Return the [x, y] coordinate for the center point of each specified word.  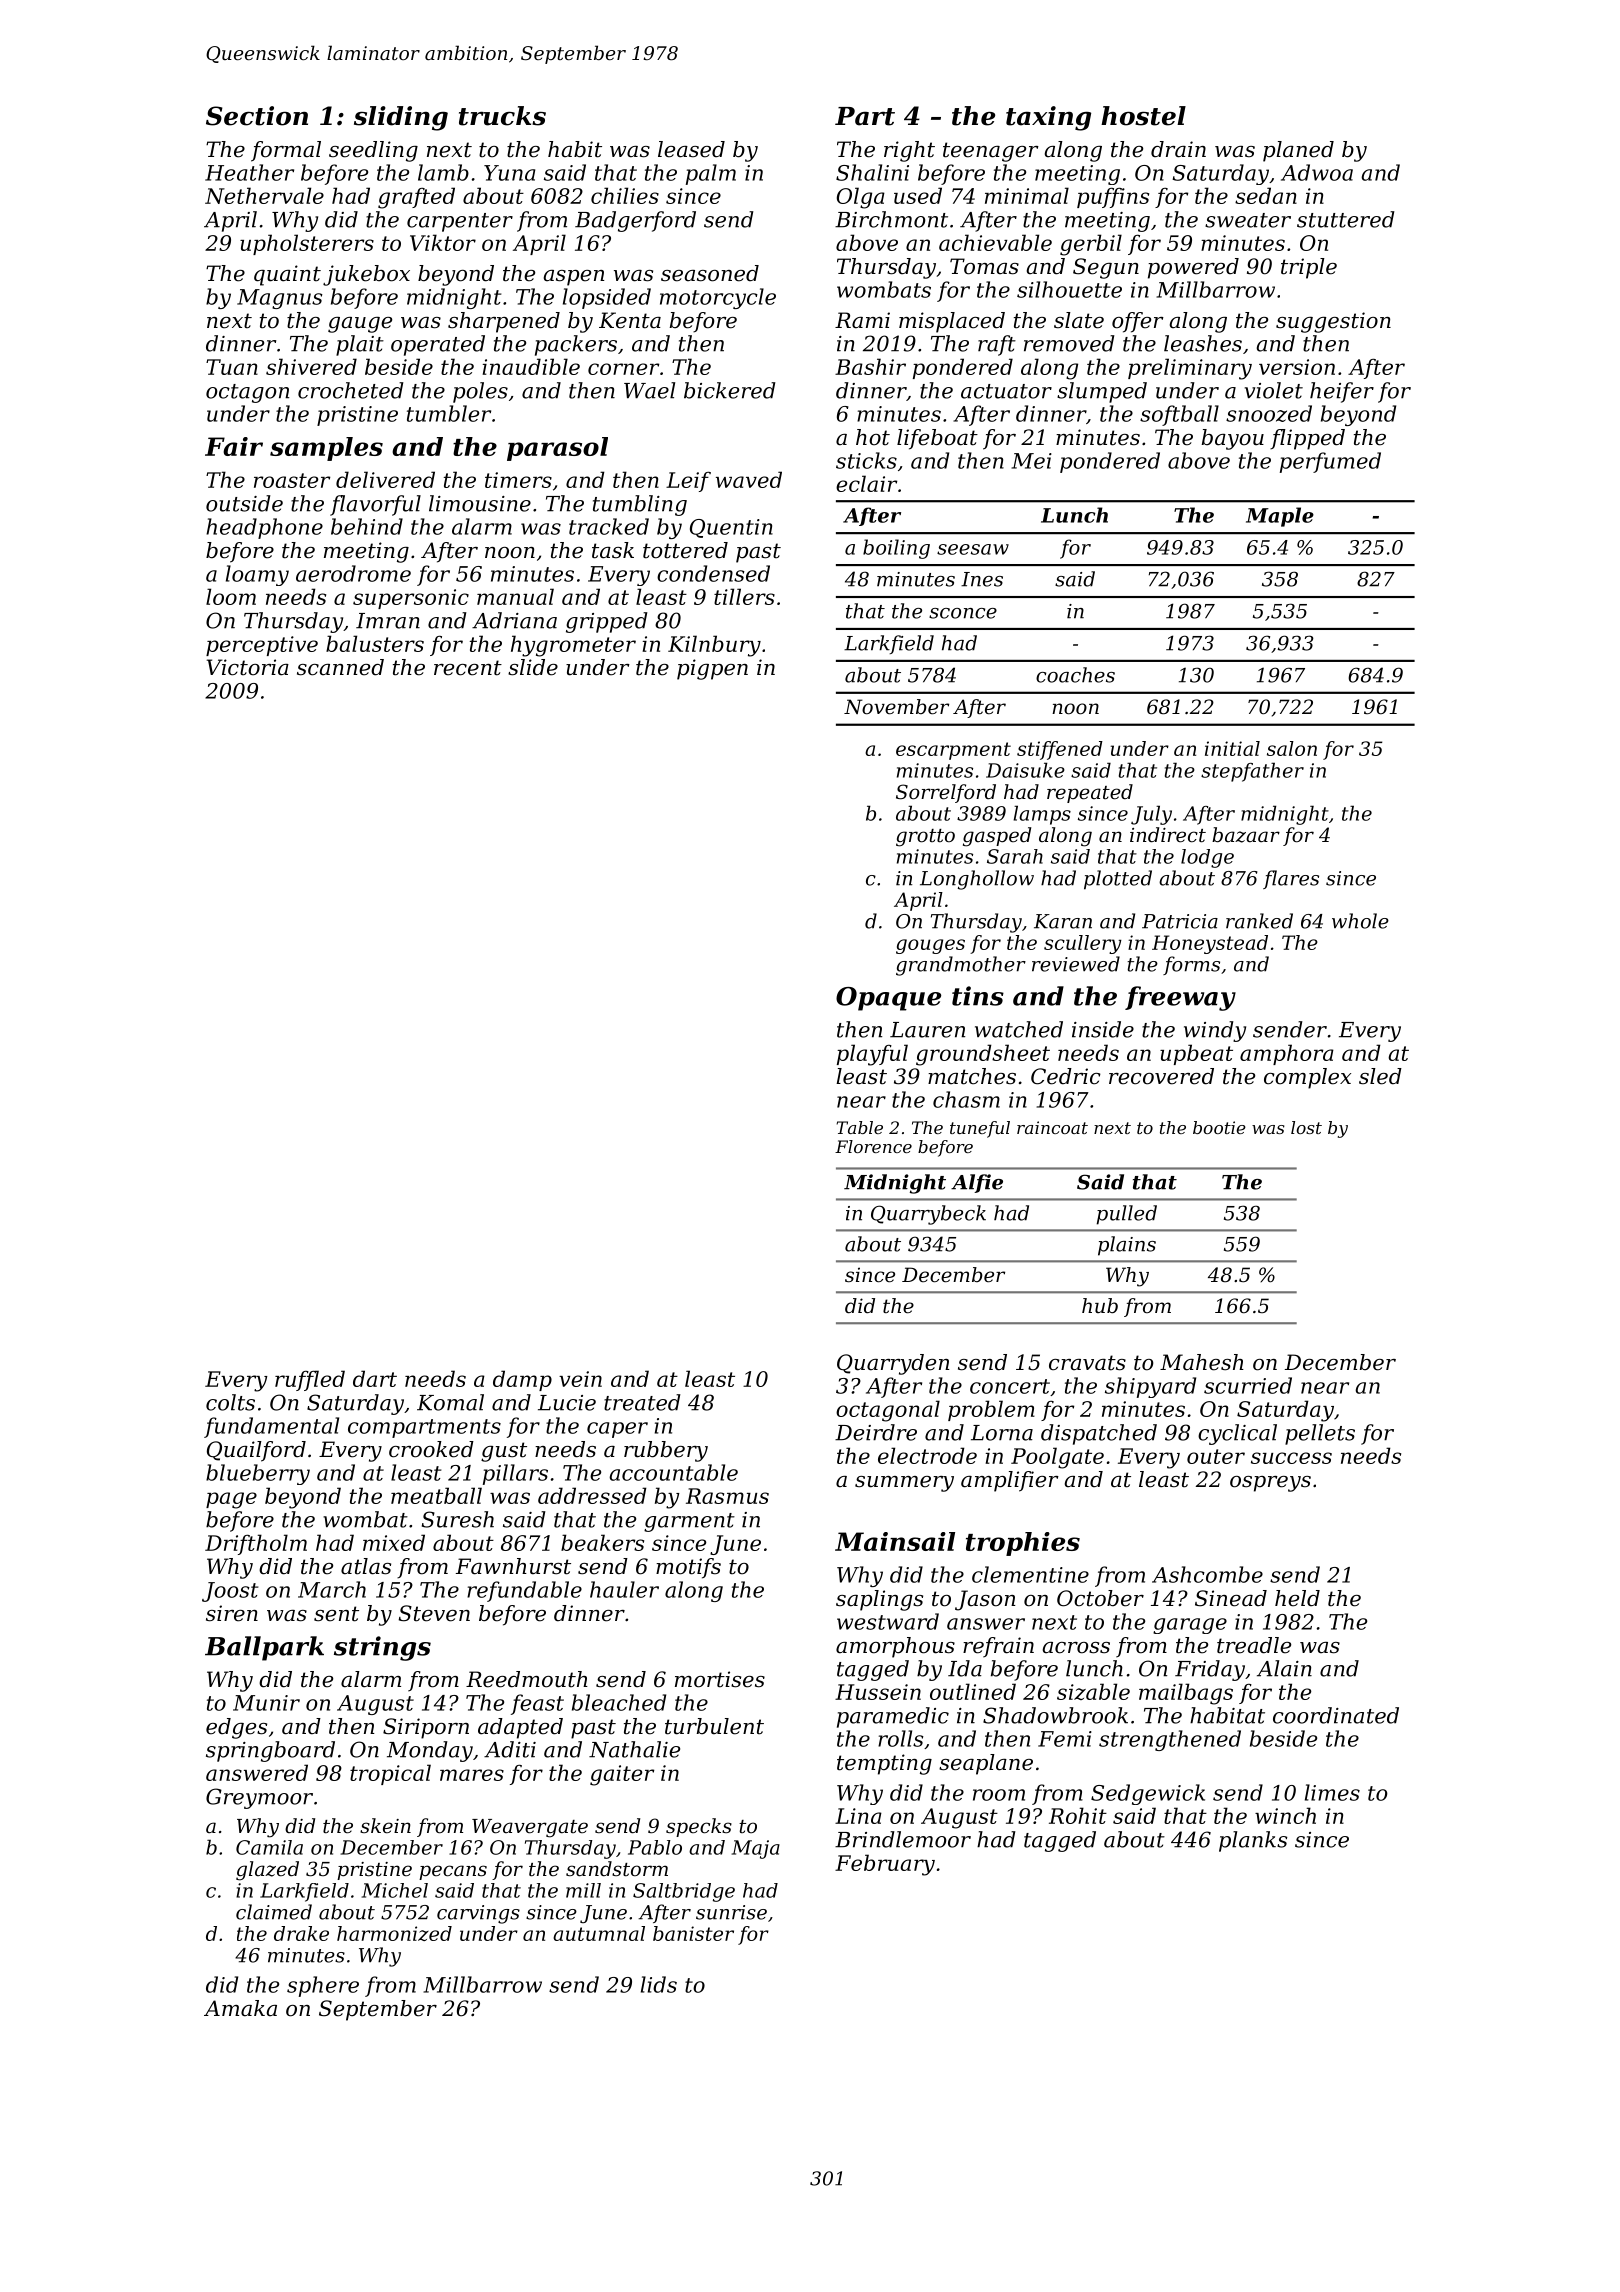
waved [749, 479]
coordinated [1336, 1715]
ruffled [310, 1380]
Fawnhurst [513, 1566]
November [896, 707]
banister [693, 1933]
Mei [1031, 461]
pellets [1320, 1434]
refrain [998, 1647]
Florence [873, 1146]
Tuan [232, 367]
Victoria [247, 667]
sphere [323, 1986]
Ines [982, 579]
